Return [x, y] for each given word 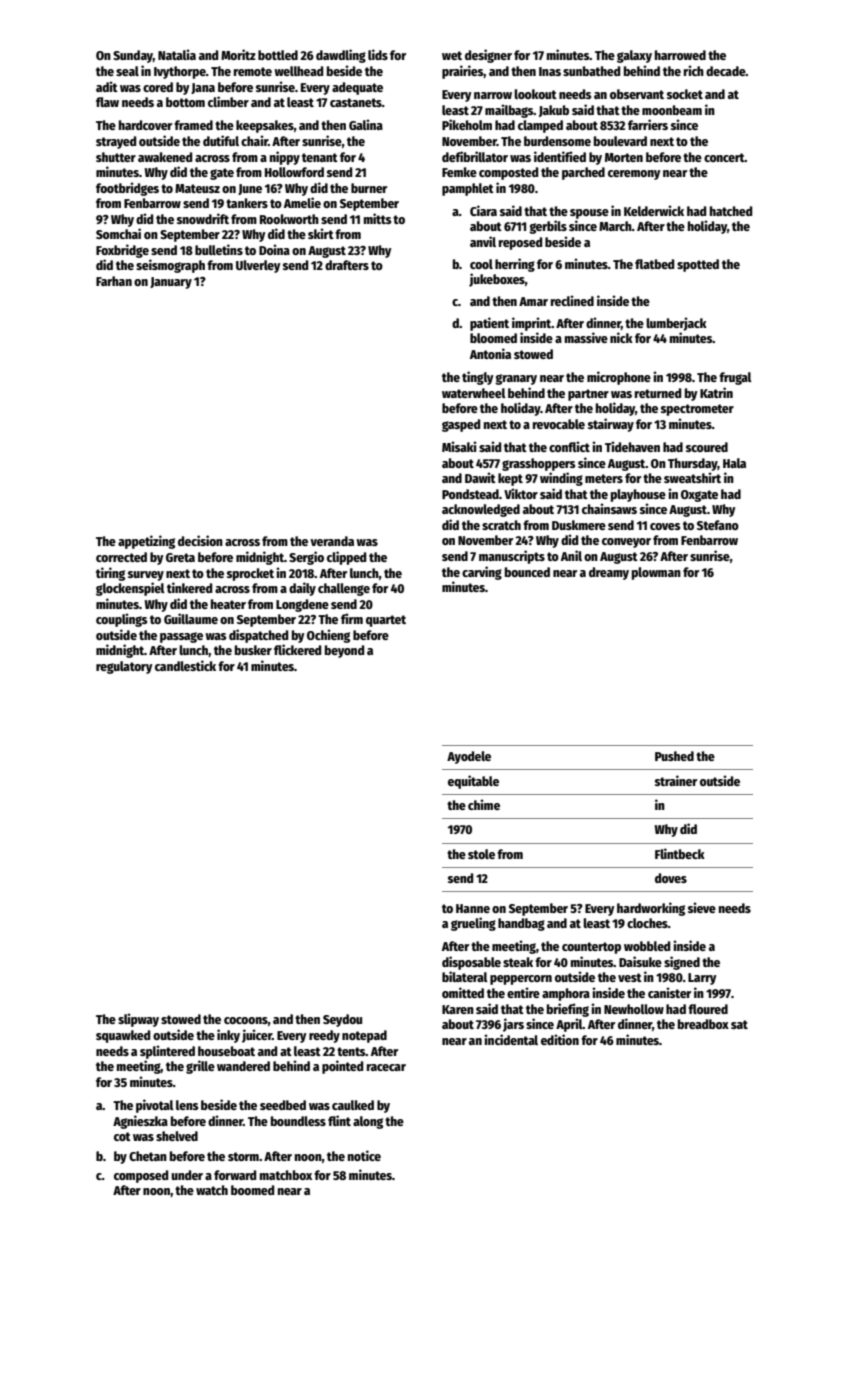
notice [364, 1155]
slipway [138, 1020]
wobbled [647, 946]
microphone [619, 378]
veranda [332, 541]
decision [200, 540]
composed [141, 1176]
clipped [346, 558]
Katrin [716, 392]
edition [560, 1039]
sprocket [250, 574]
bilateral [465, 976]
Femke [459, 172]
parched [583, 173]
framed [193, 125]
